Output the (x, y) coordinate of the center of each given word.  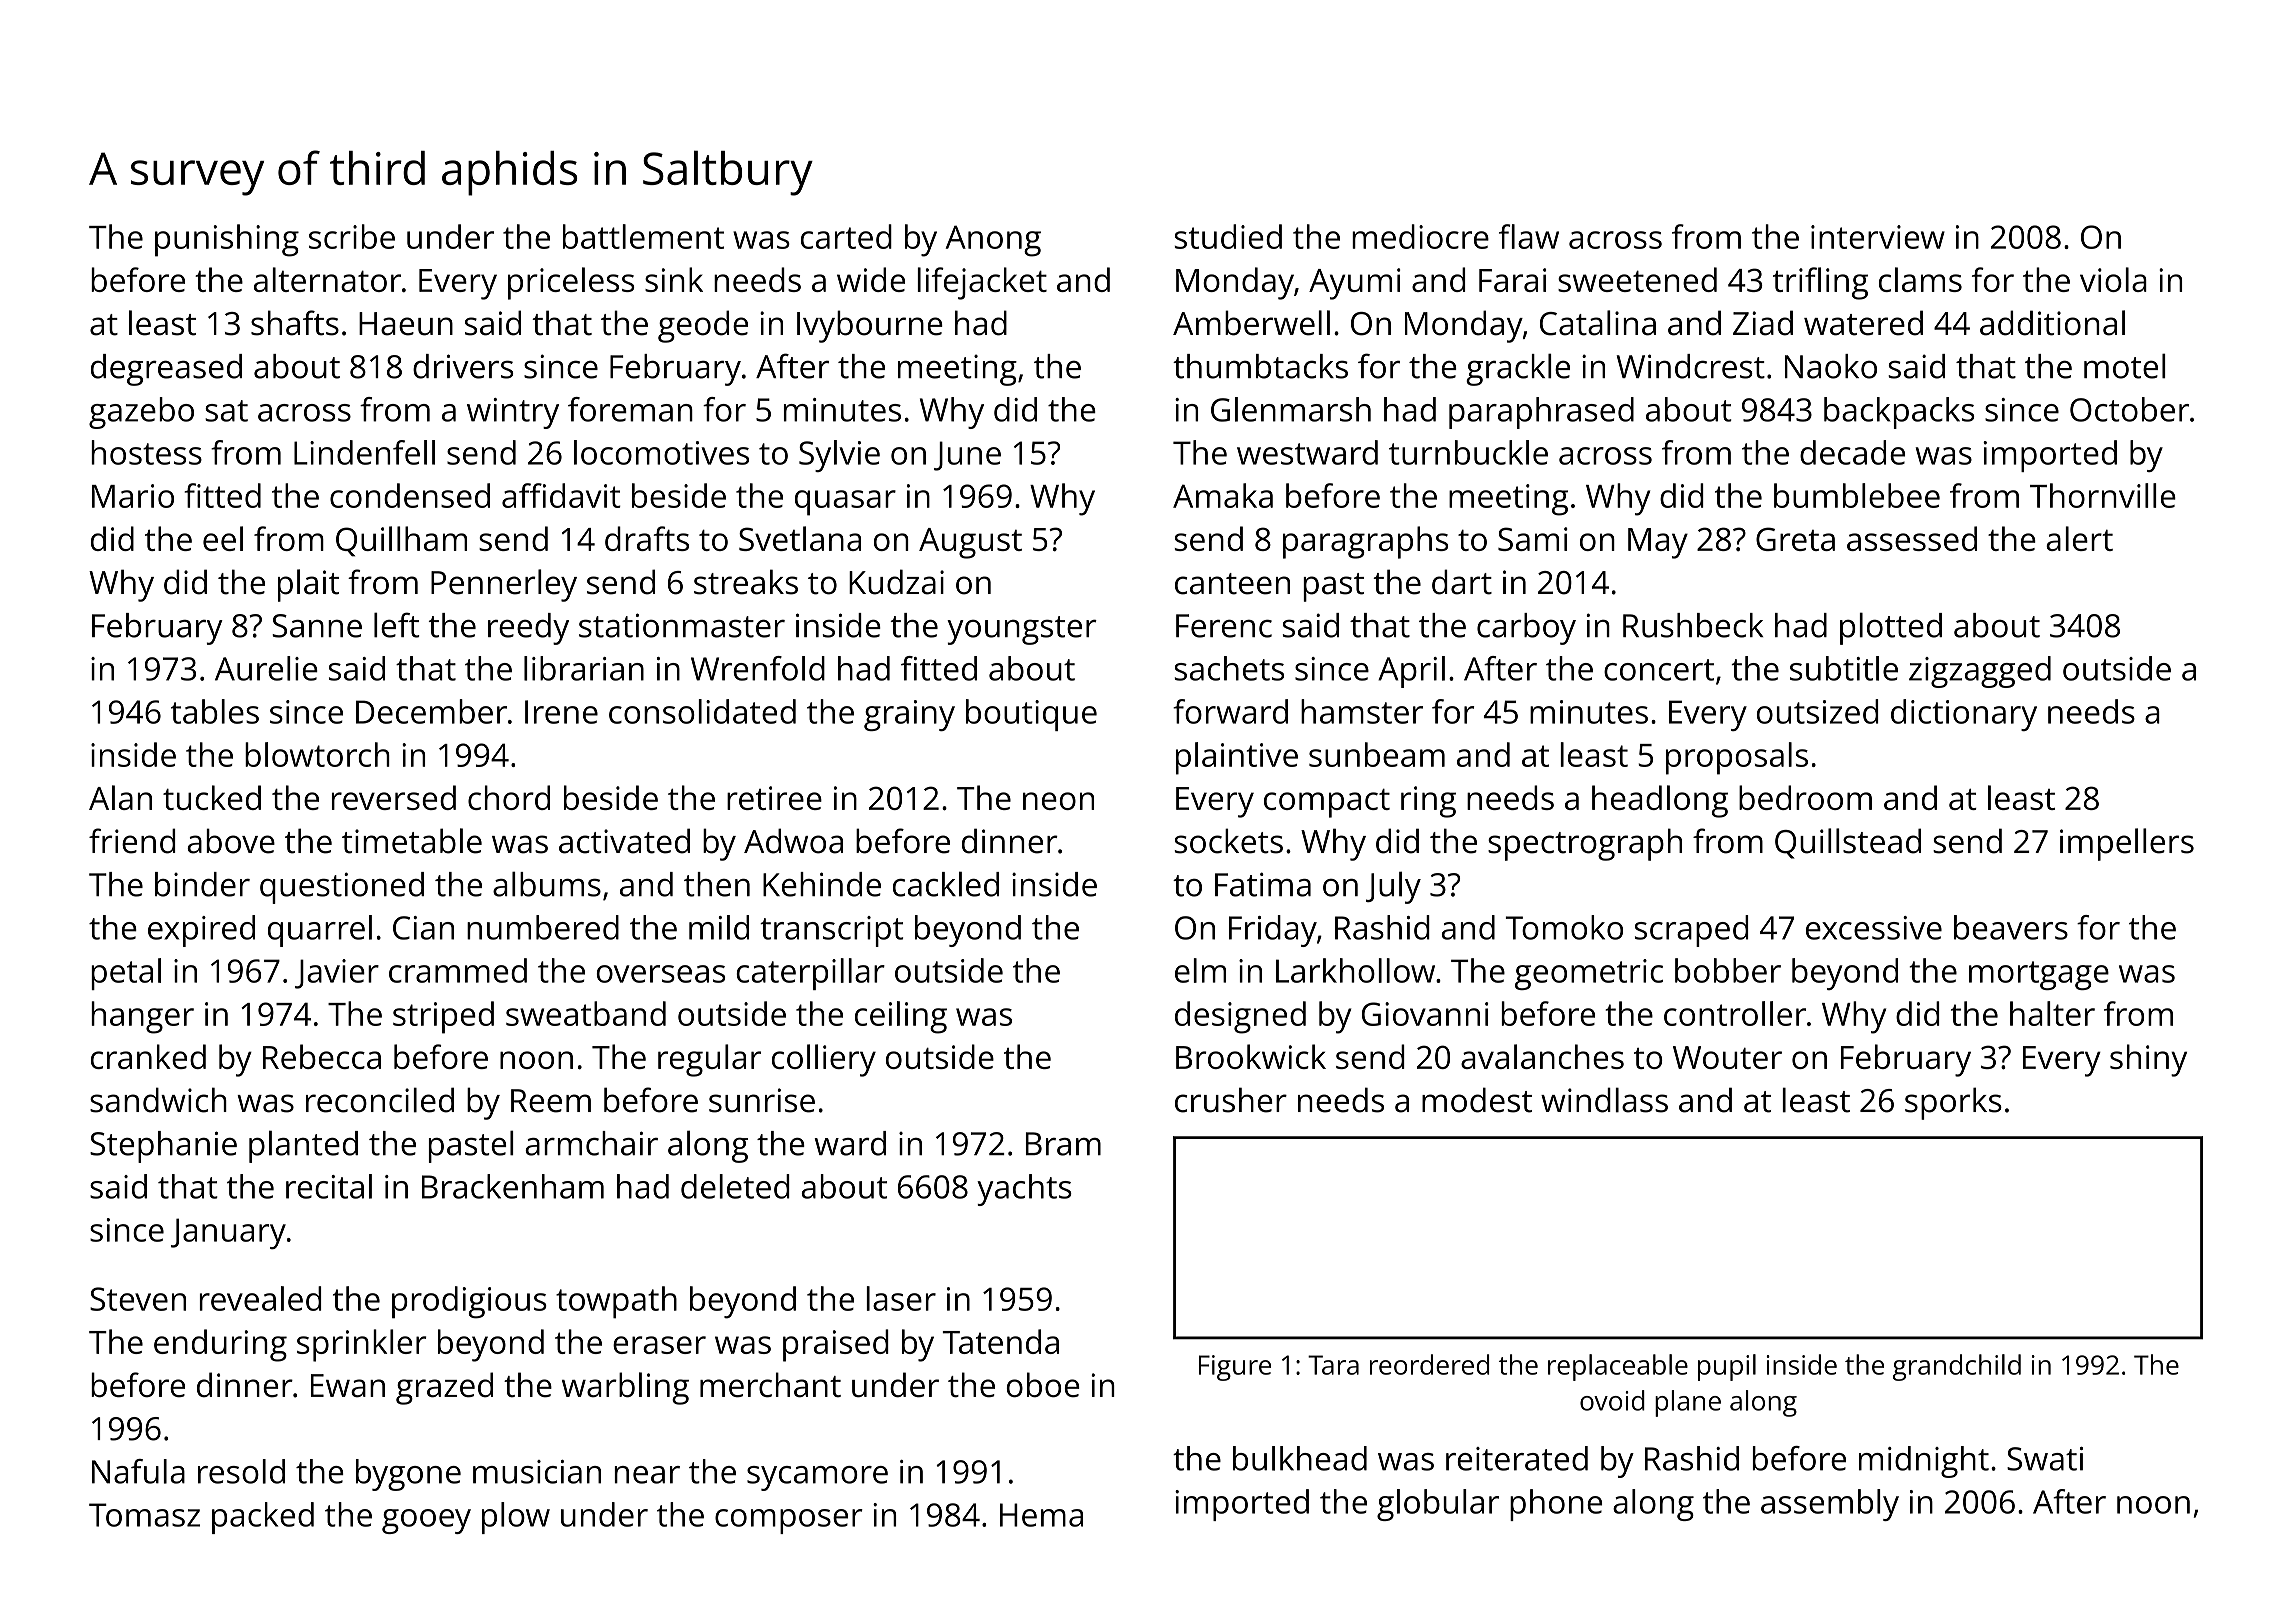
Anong (993, 241)
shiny (2148, 1060)
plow (516, 1518)
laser (901, 1298)
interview (1878, 237)
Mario (133, 496)
